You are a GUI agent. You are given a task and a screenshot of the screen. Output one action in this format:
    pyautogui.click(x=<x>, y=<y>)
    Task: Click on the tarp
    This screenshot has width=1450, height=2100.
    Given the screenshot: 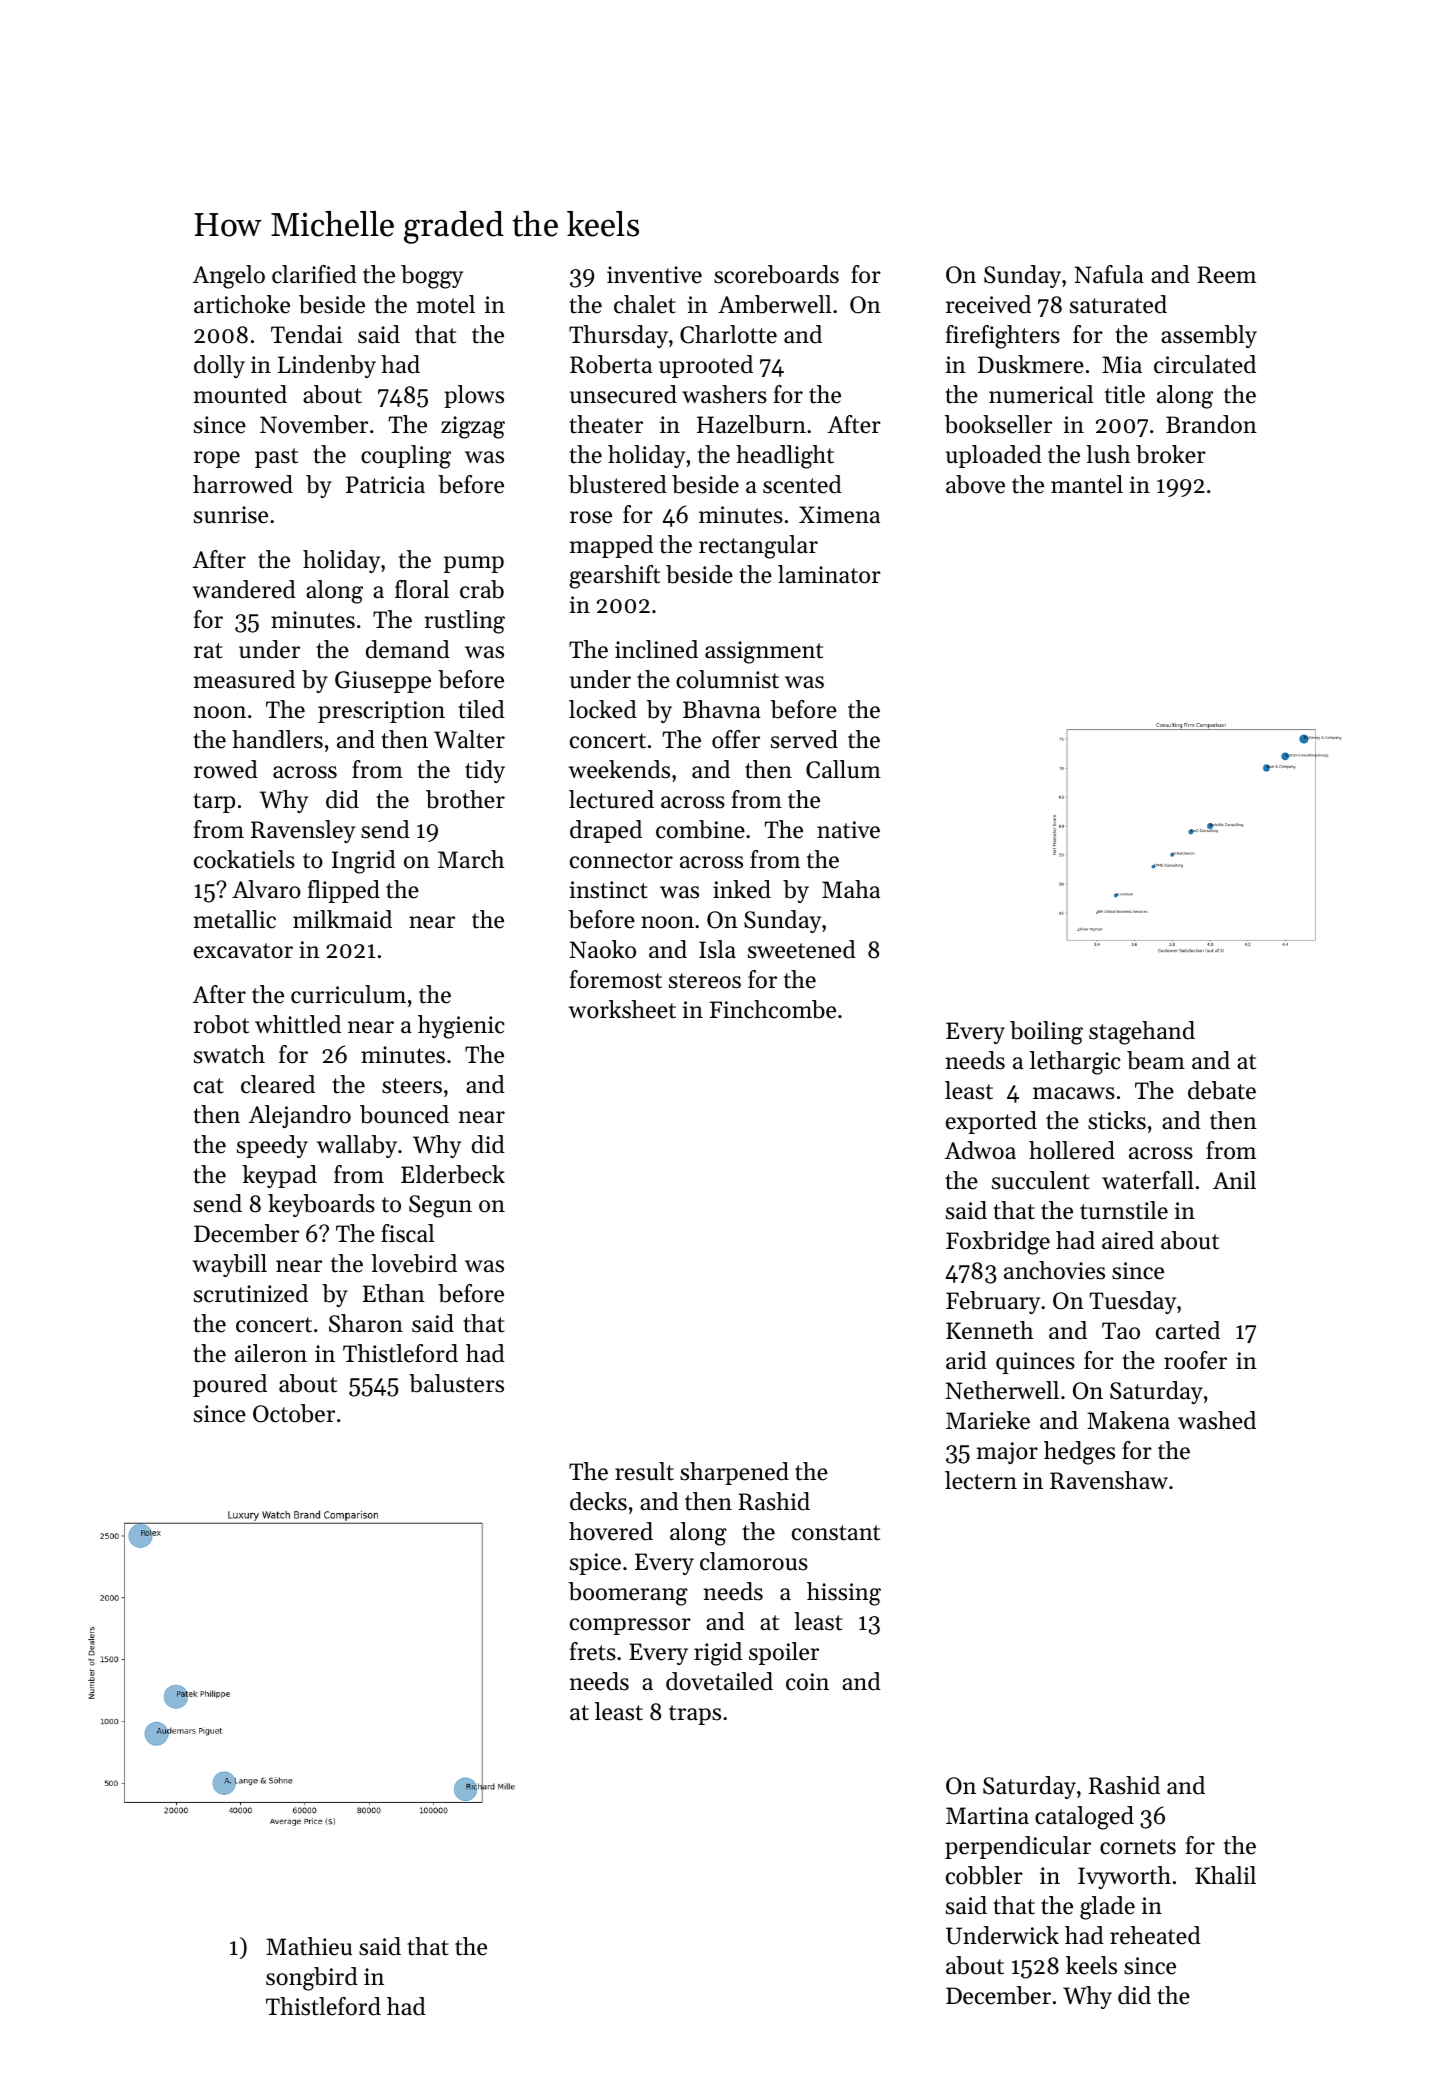 What is the action you would take?
    pyautogui.click(x=214, y=803)
